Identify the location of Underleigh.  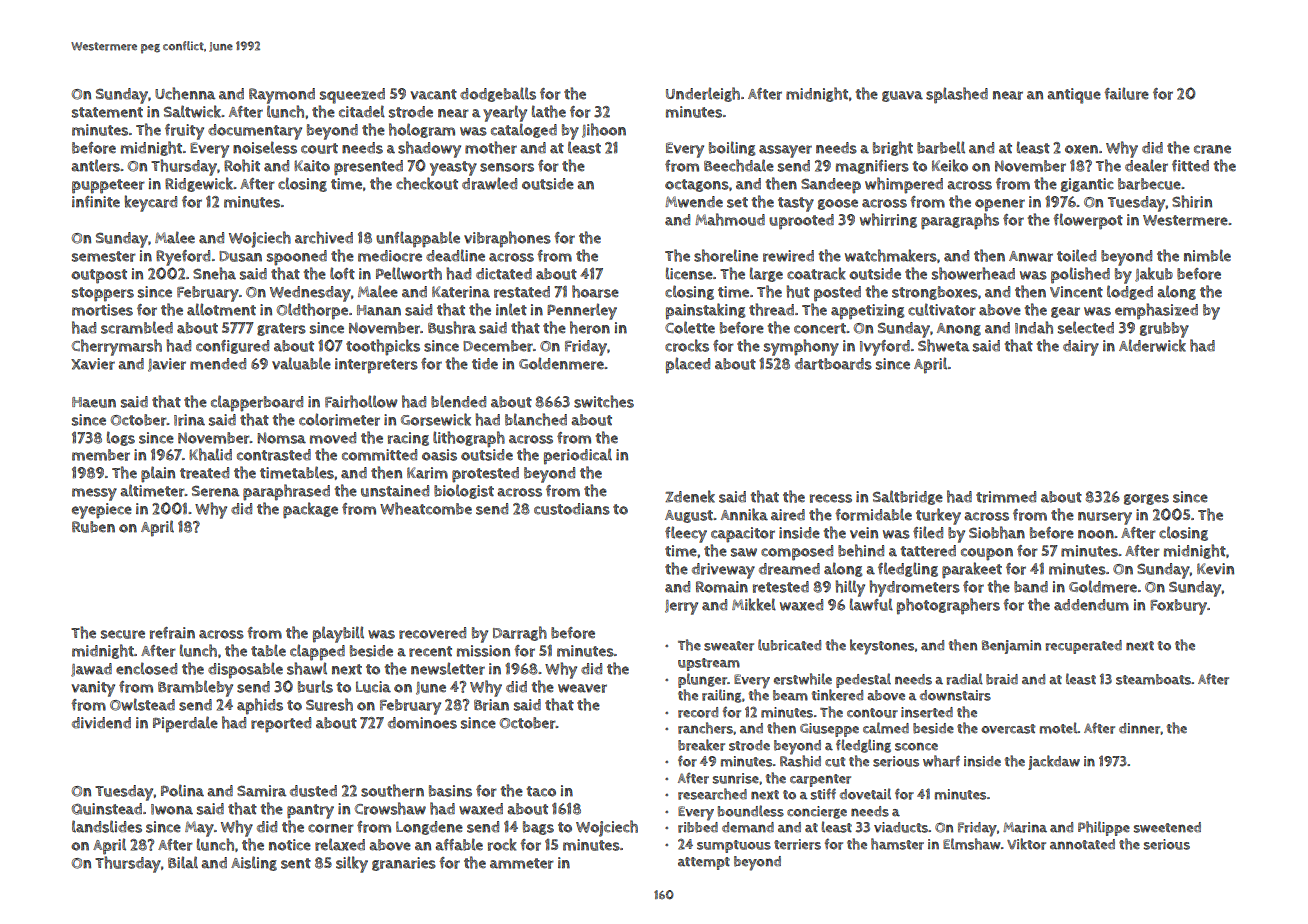
(703, 94).
